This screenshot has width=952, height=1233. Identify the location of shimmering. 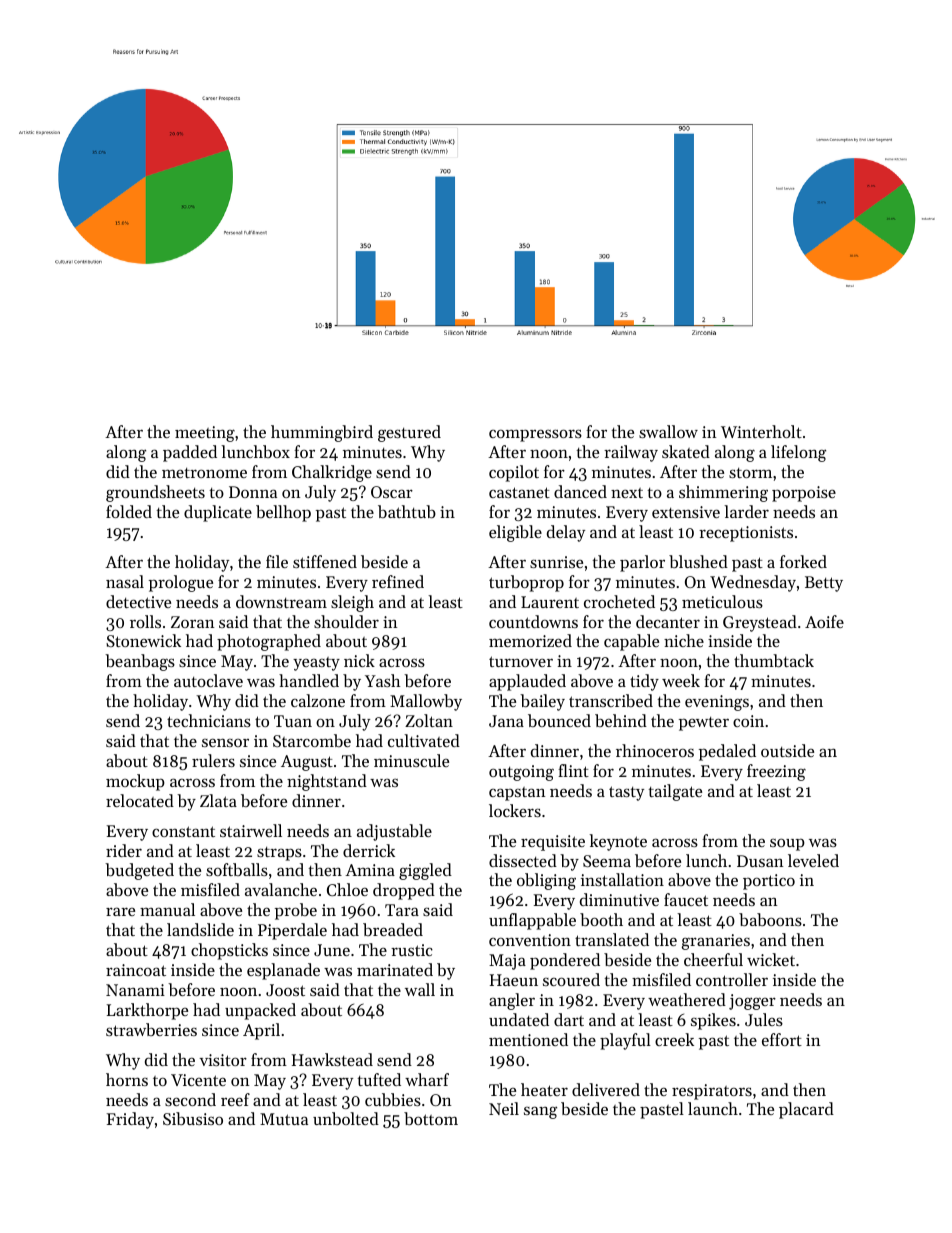
(723, 493).
